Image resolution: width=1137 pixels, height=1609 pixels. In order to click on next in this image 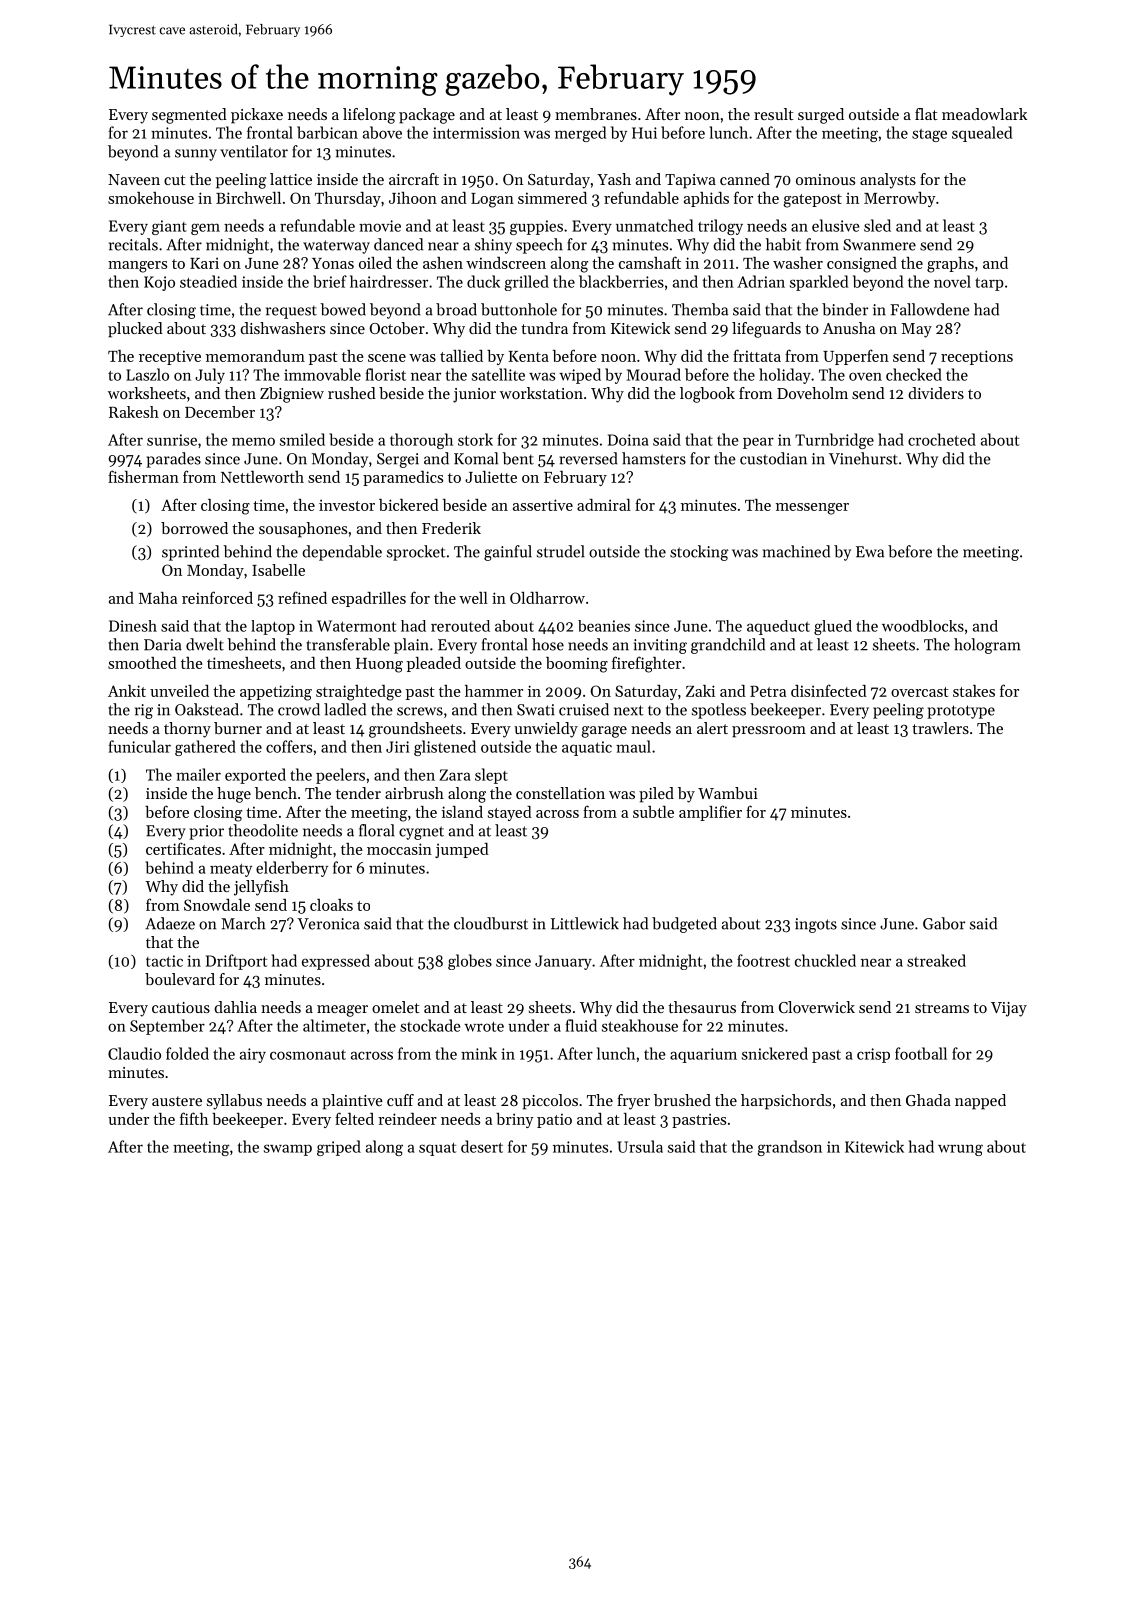, I will do `click(629, 710)`.
